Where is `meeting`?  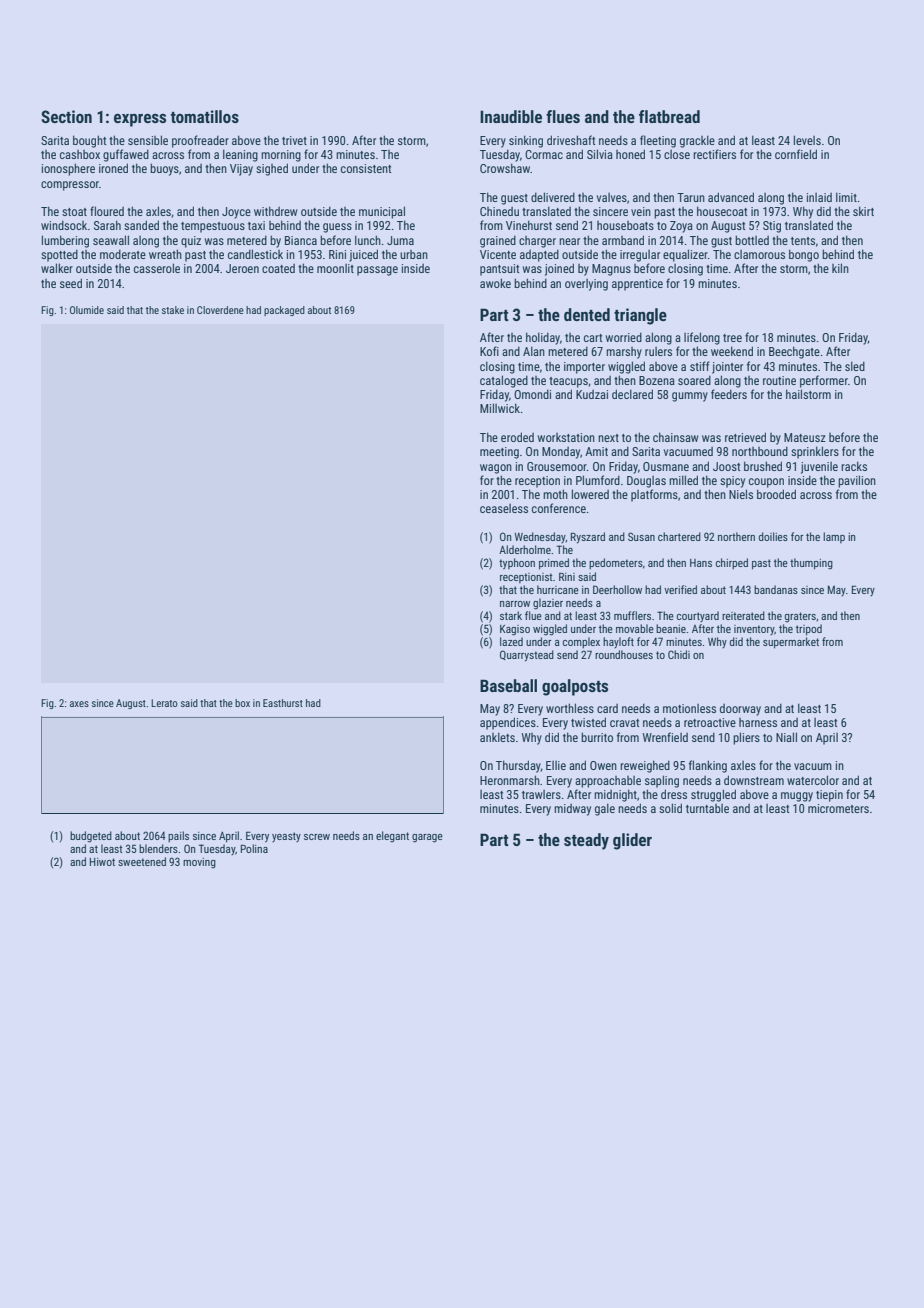 meeting is located at coordinates (499, 453).
